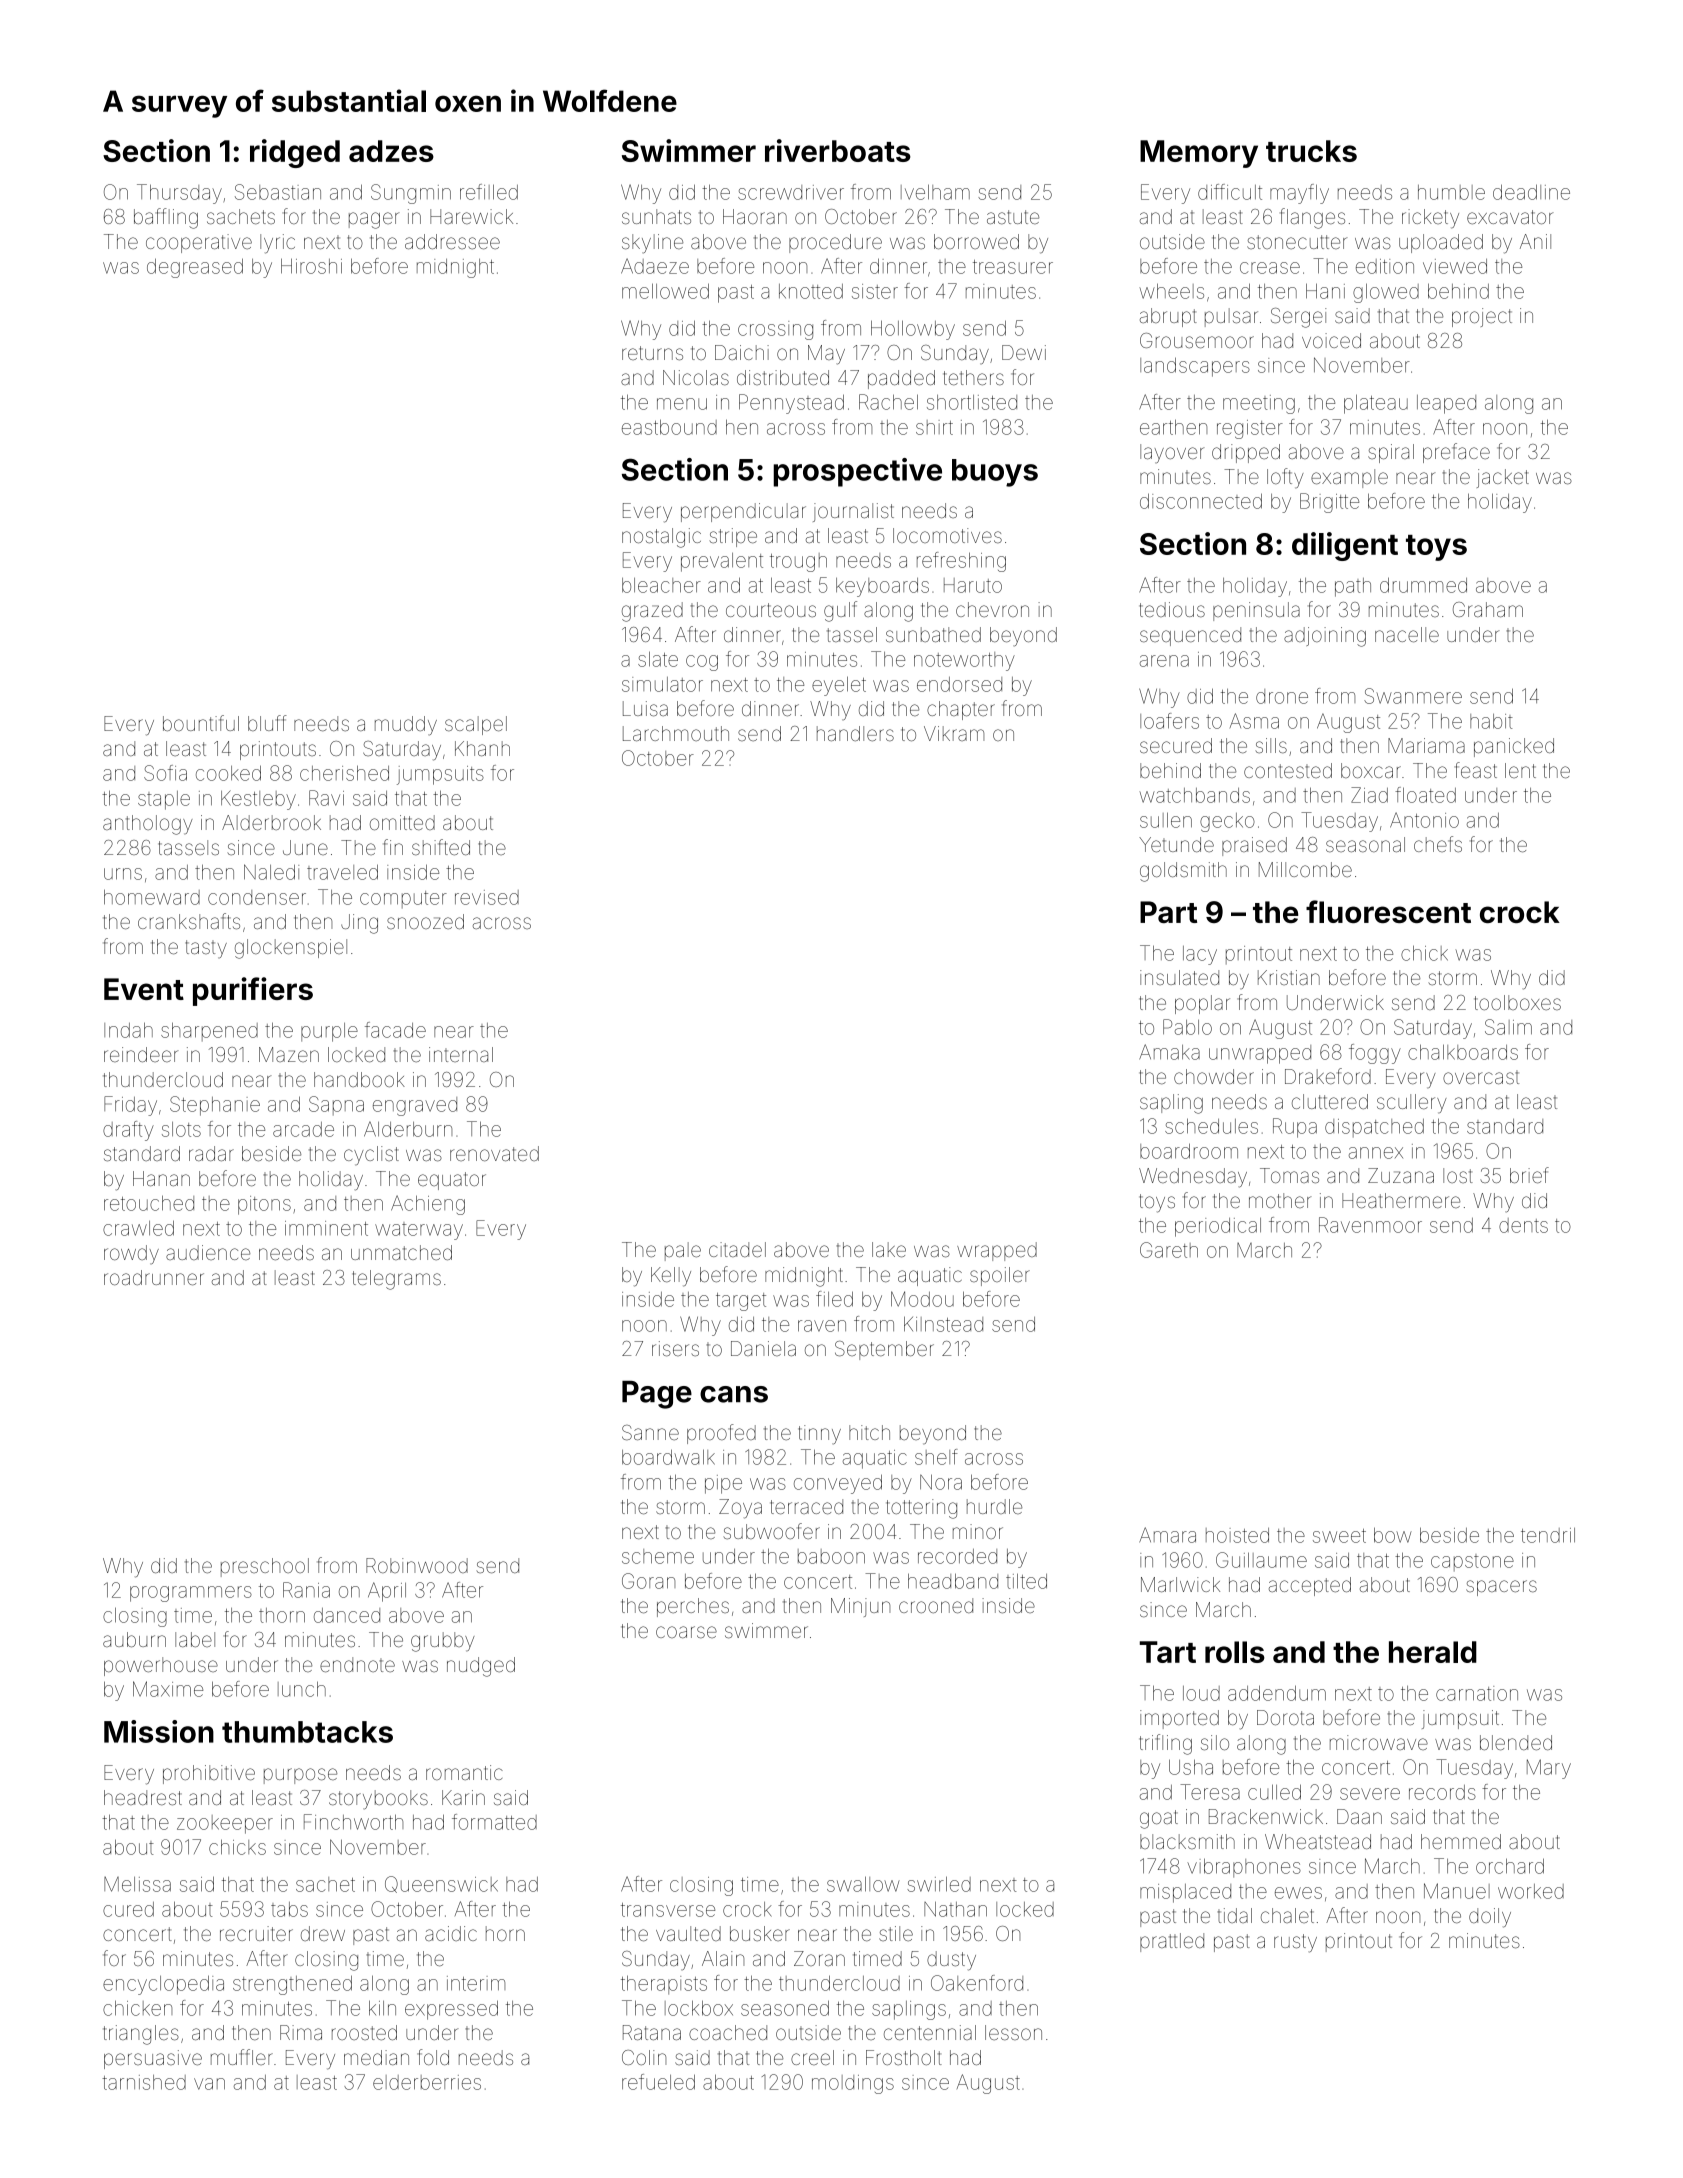 The width and height of the screenshot is (1683, 2178). Describe the element at coordinates (427, 2082) in the screenshot. I see `elderberries` at that location.
